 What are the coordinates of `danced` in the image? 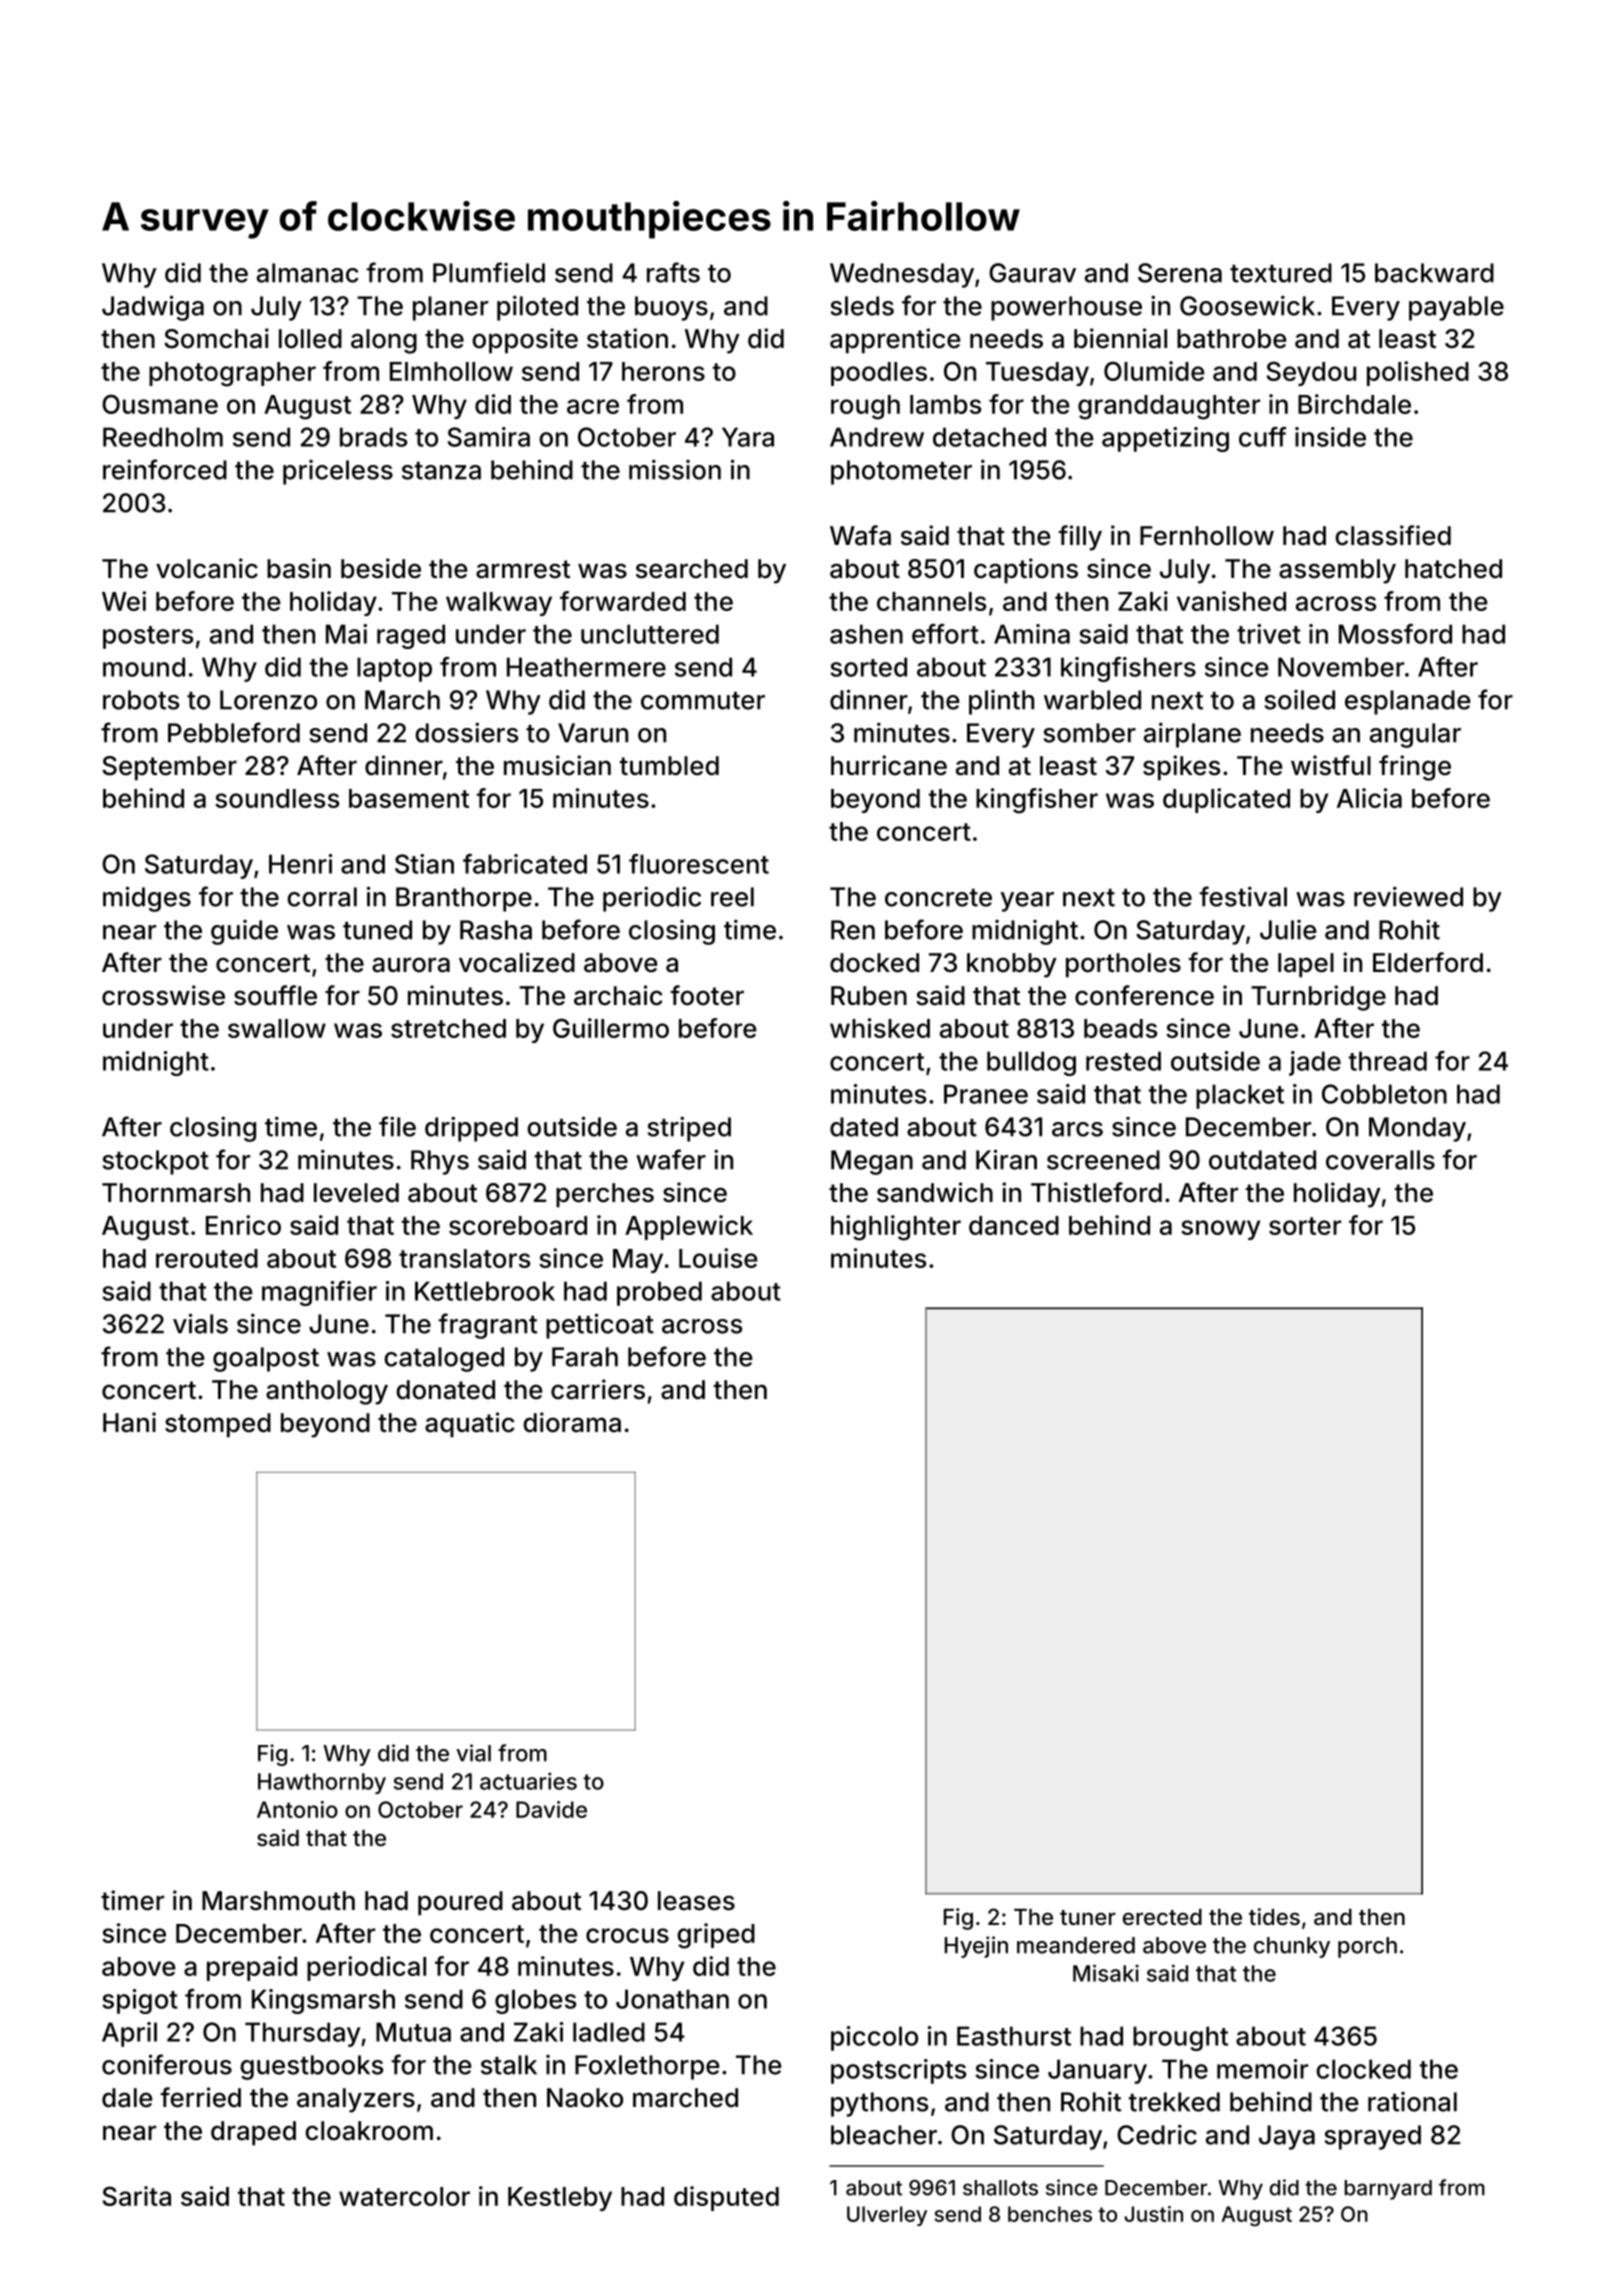 It's located at (1014, 1225).
